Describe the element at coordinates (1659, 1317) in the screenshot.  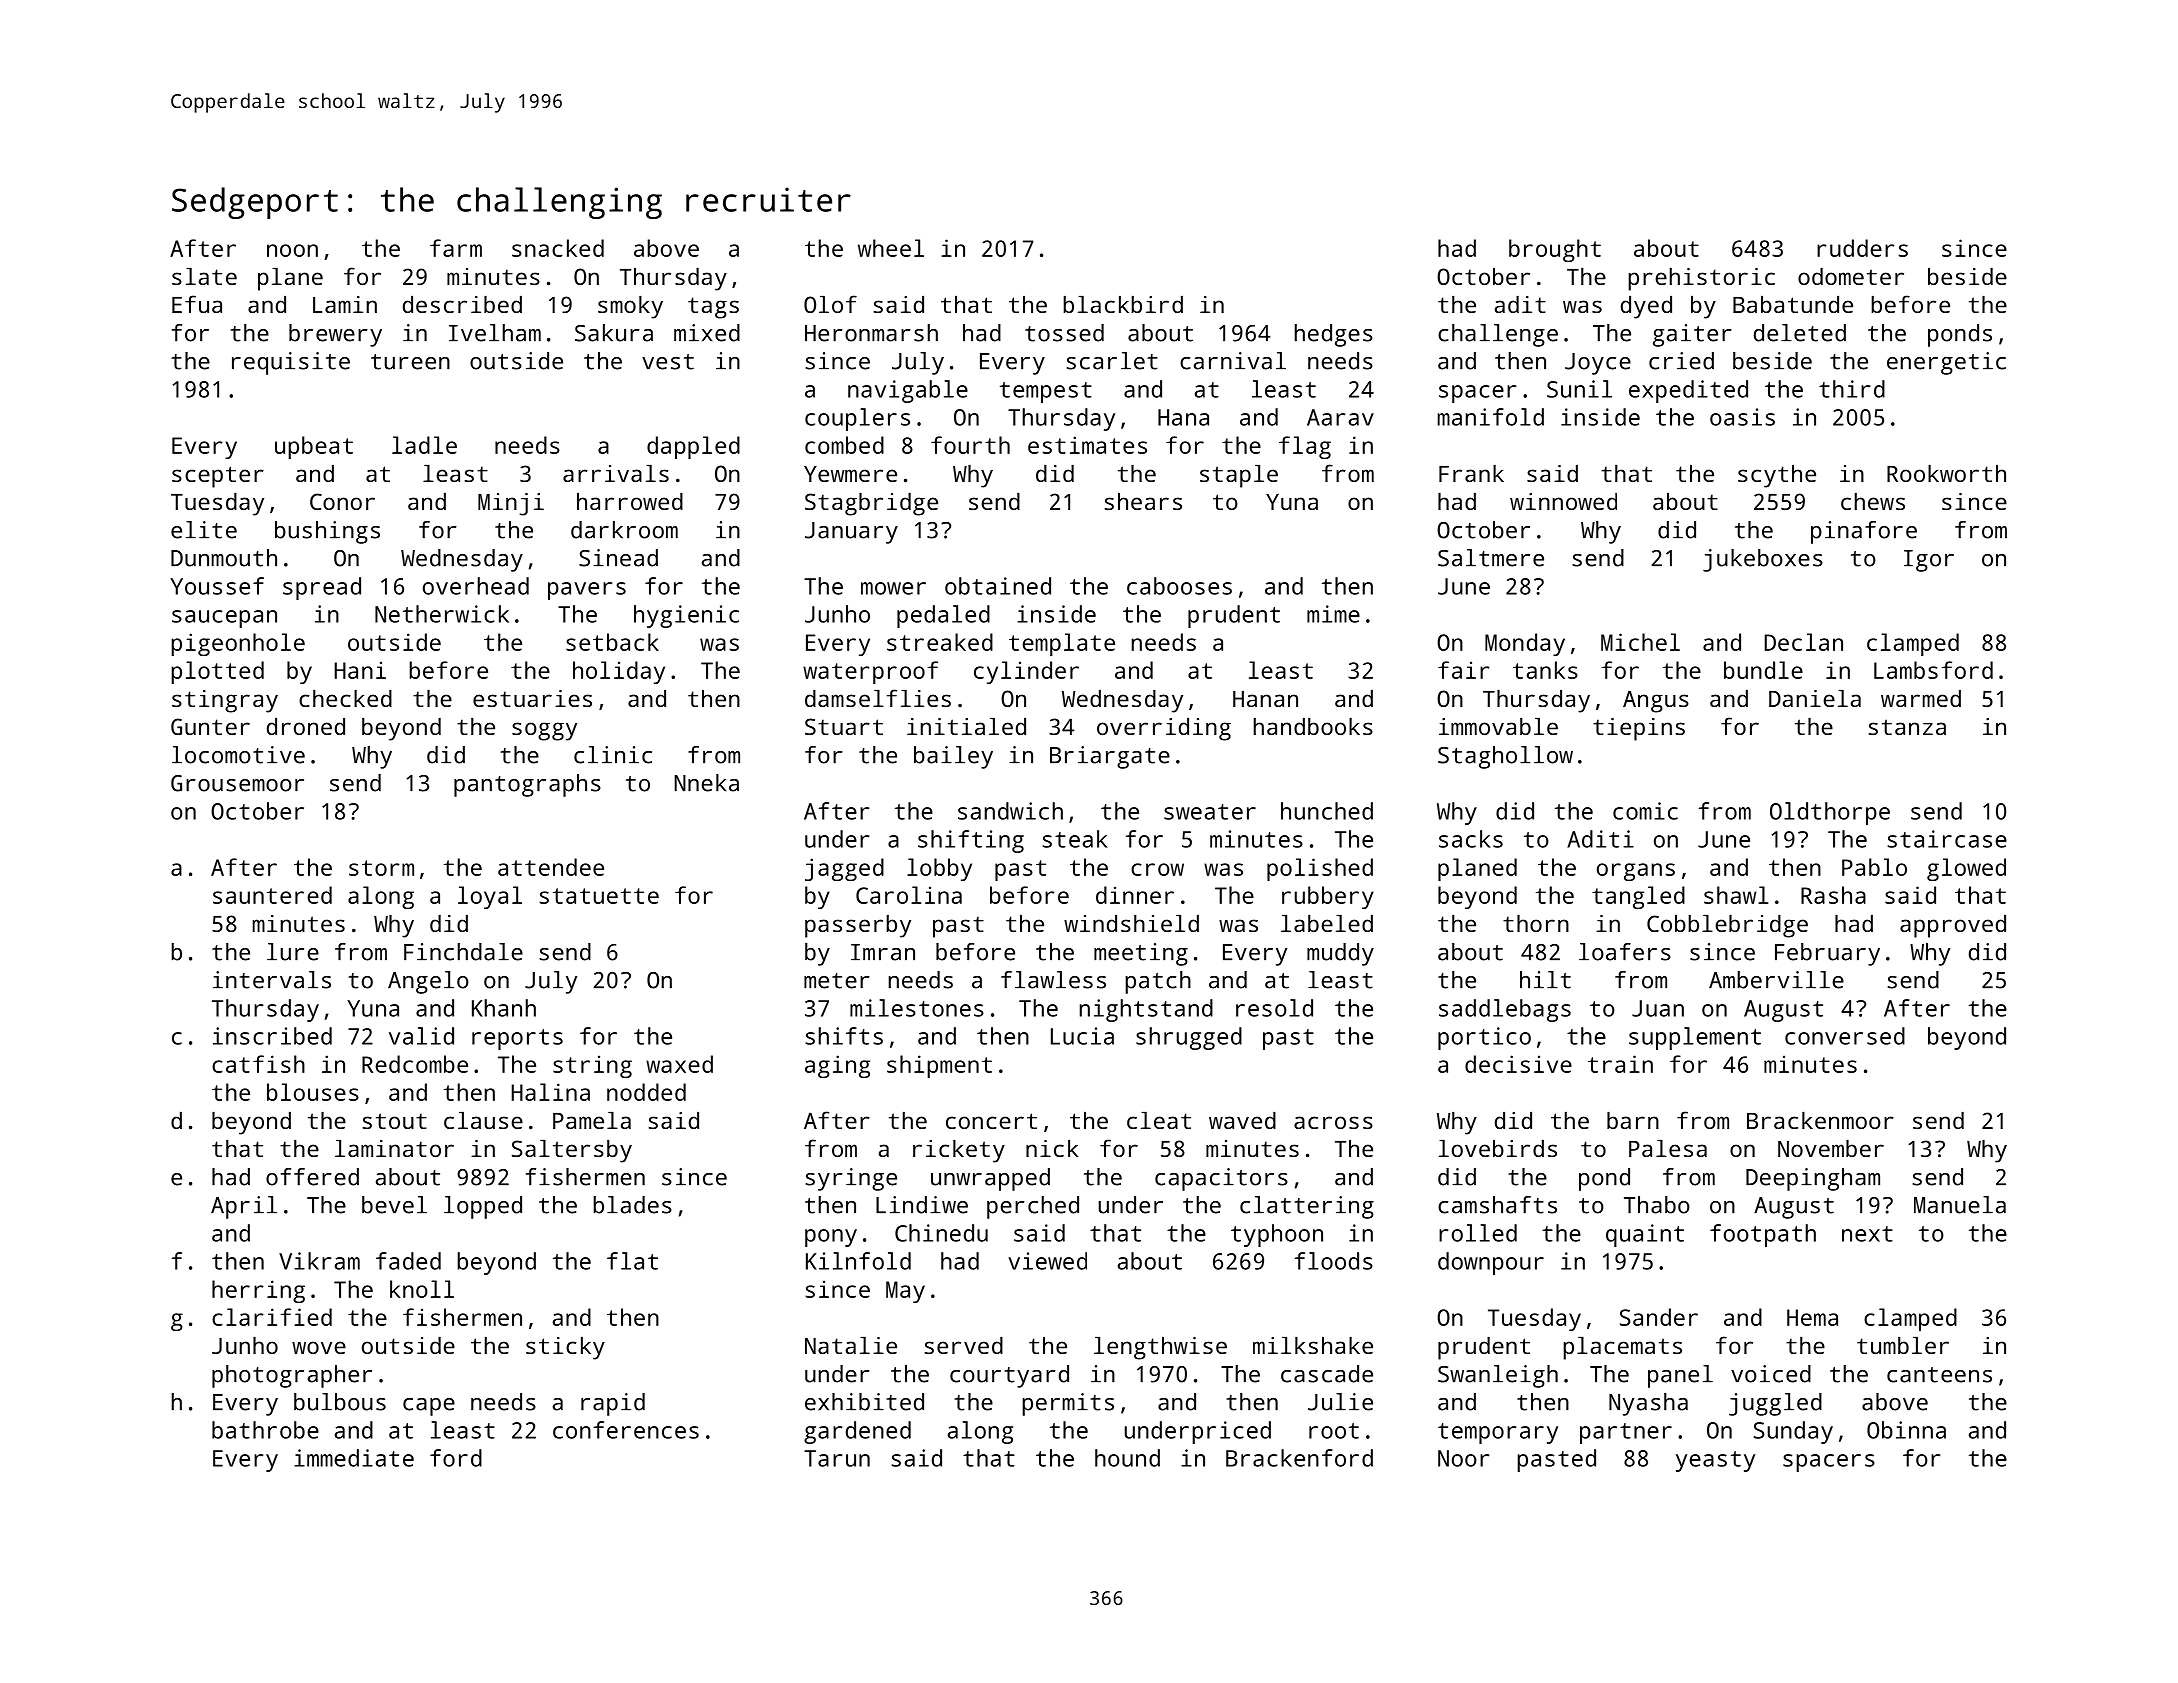
I see `Sander` at that location.
